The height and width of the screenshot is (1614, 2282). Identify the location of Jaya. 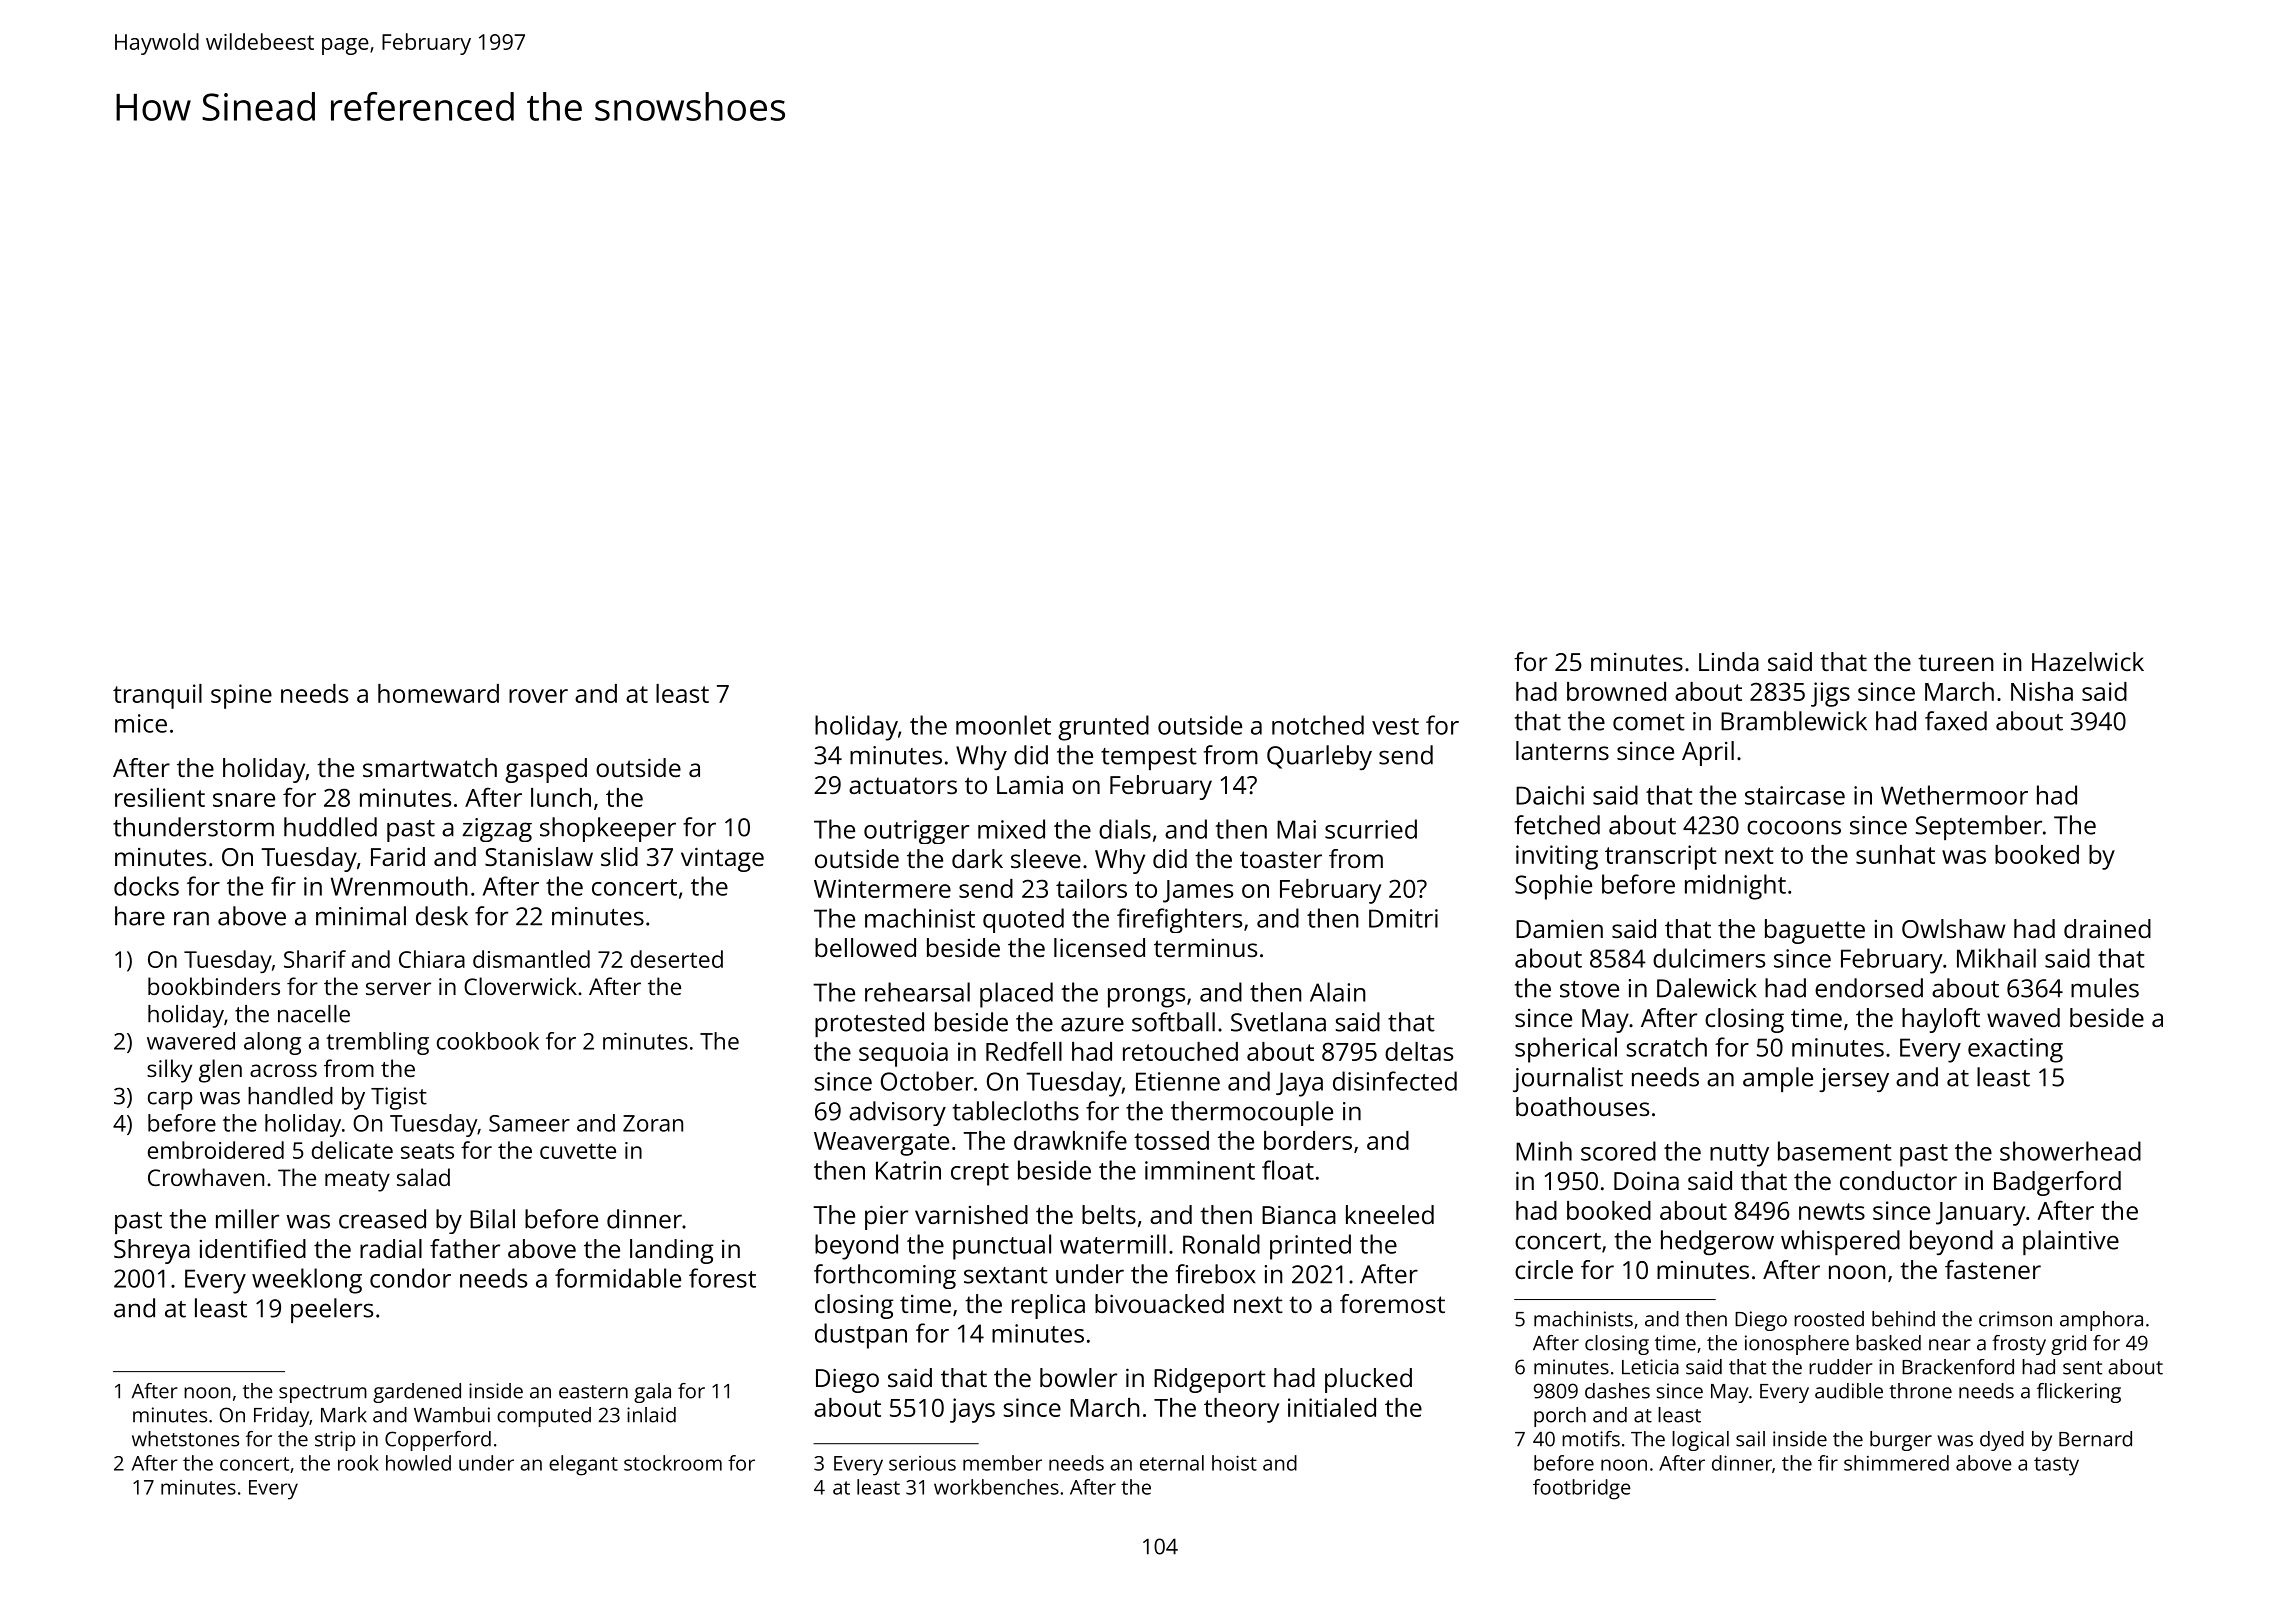
(1299, 1084).
